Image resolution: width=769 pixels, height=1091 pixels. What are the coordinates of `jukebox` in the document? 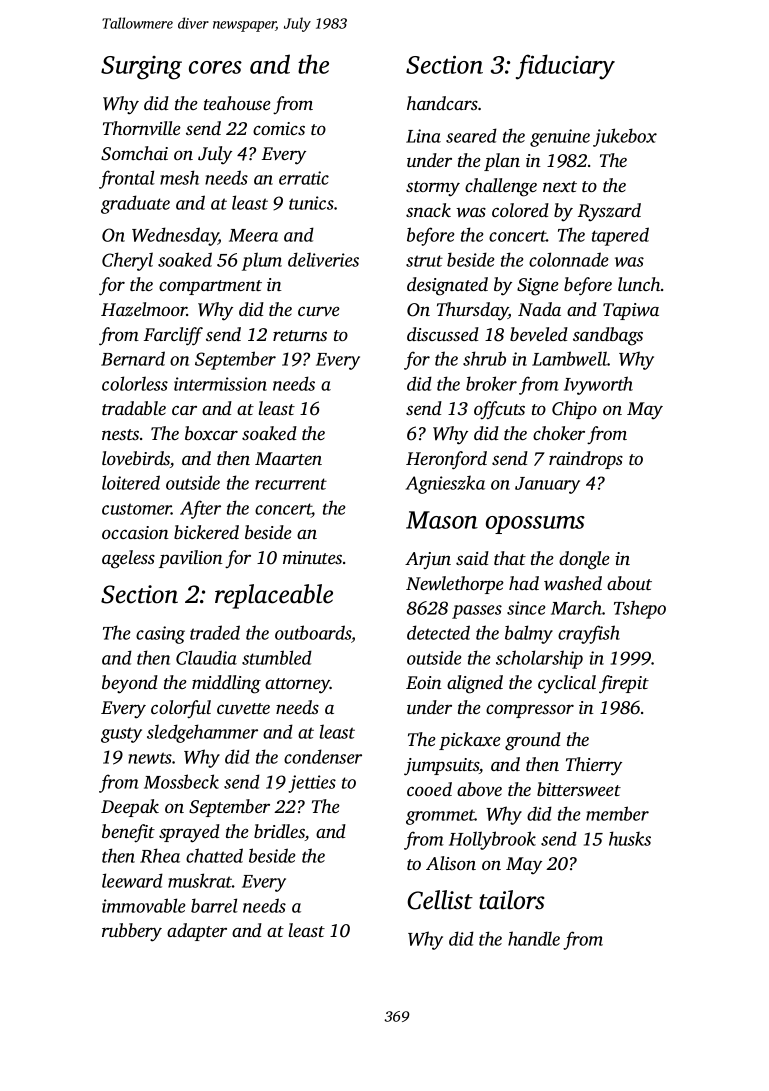 It's located at (625, 137).
